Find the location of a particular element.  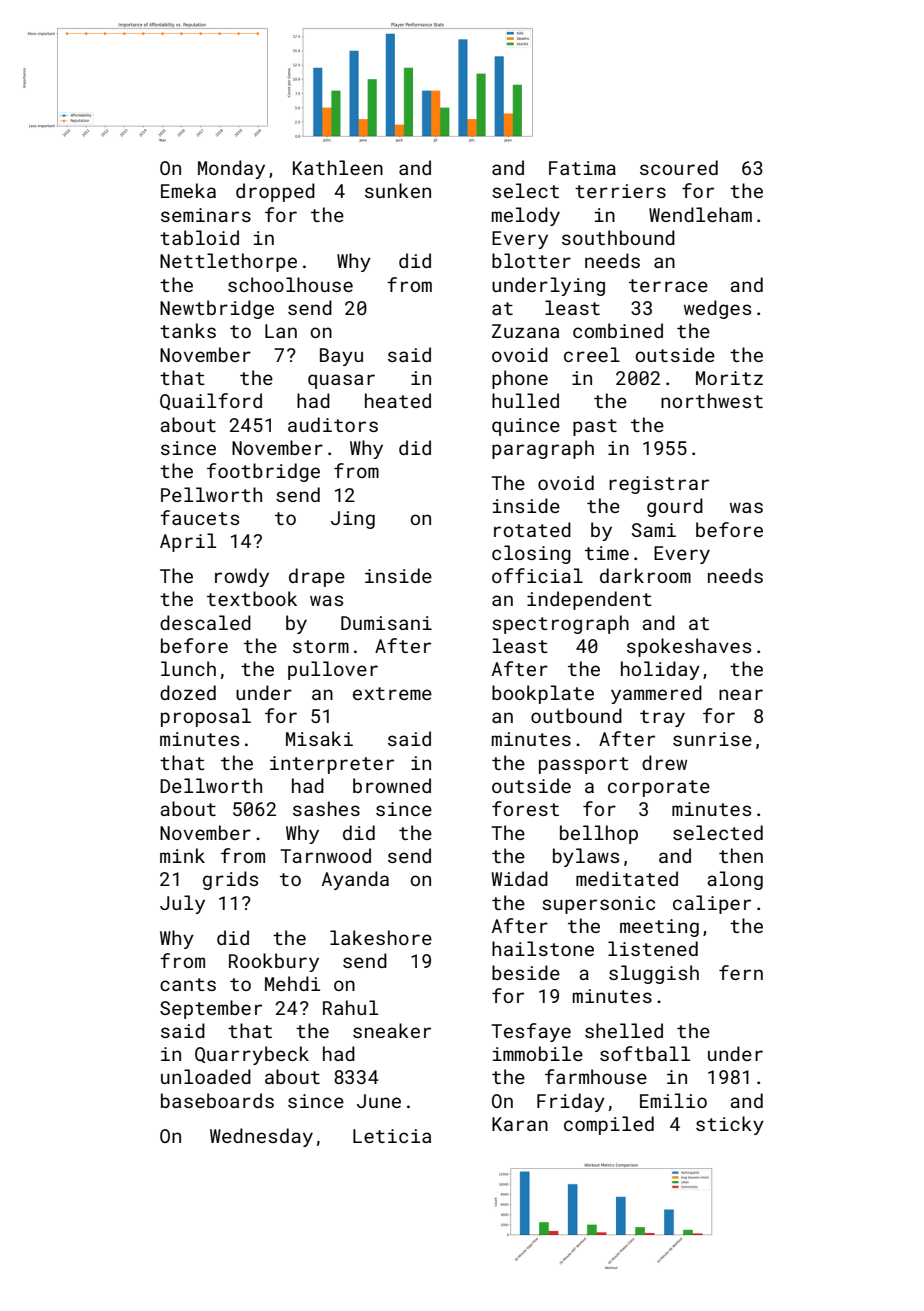

blotter is located at coordinates (531, 260).
